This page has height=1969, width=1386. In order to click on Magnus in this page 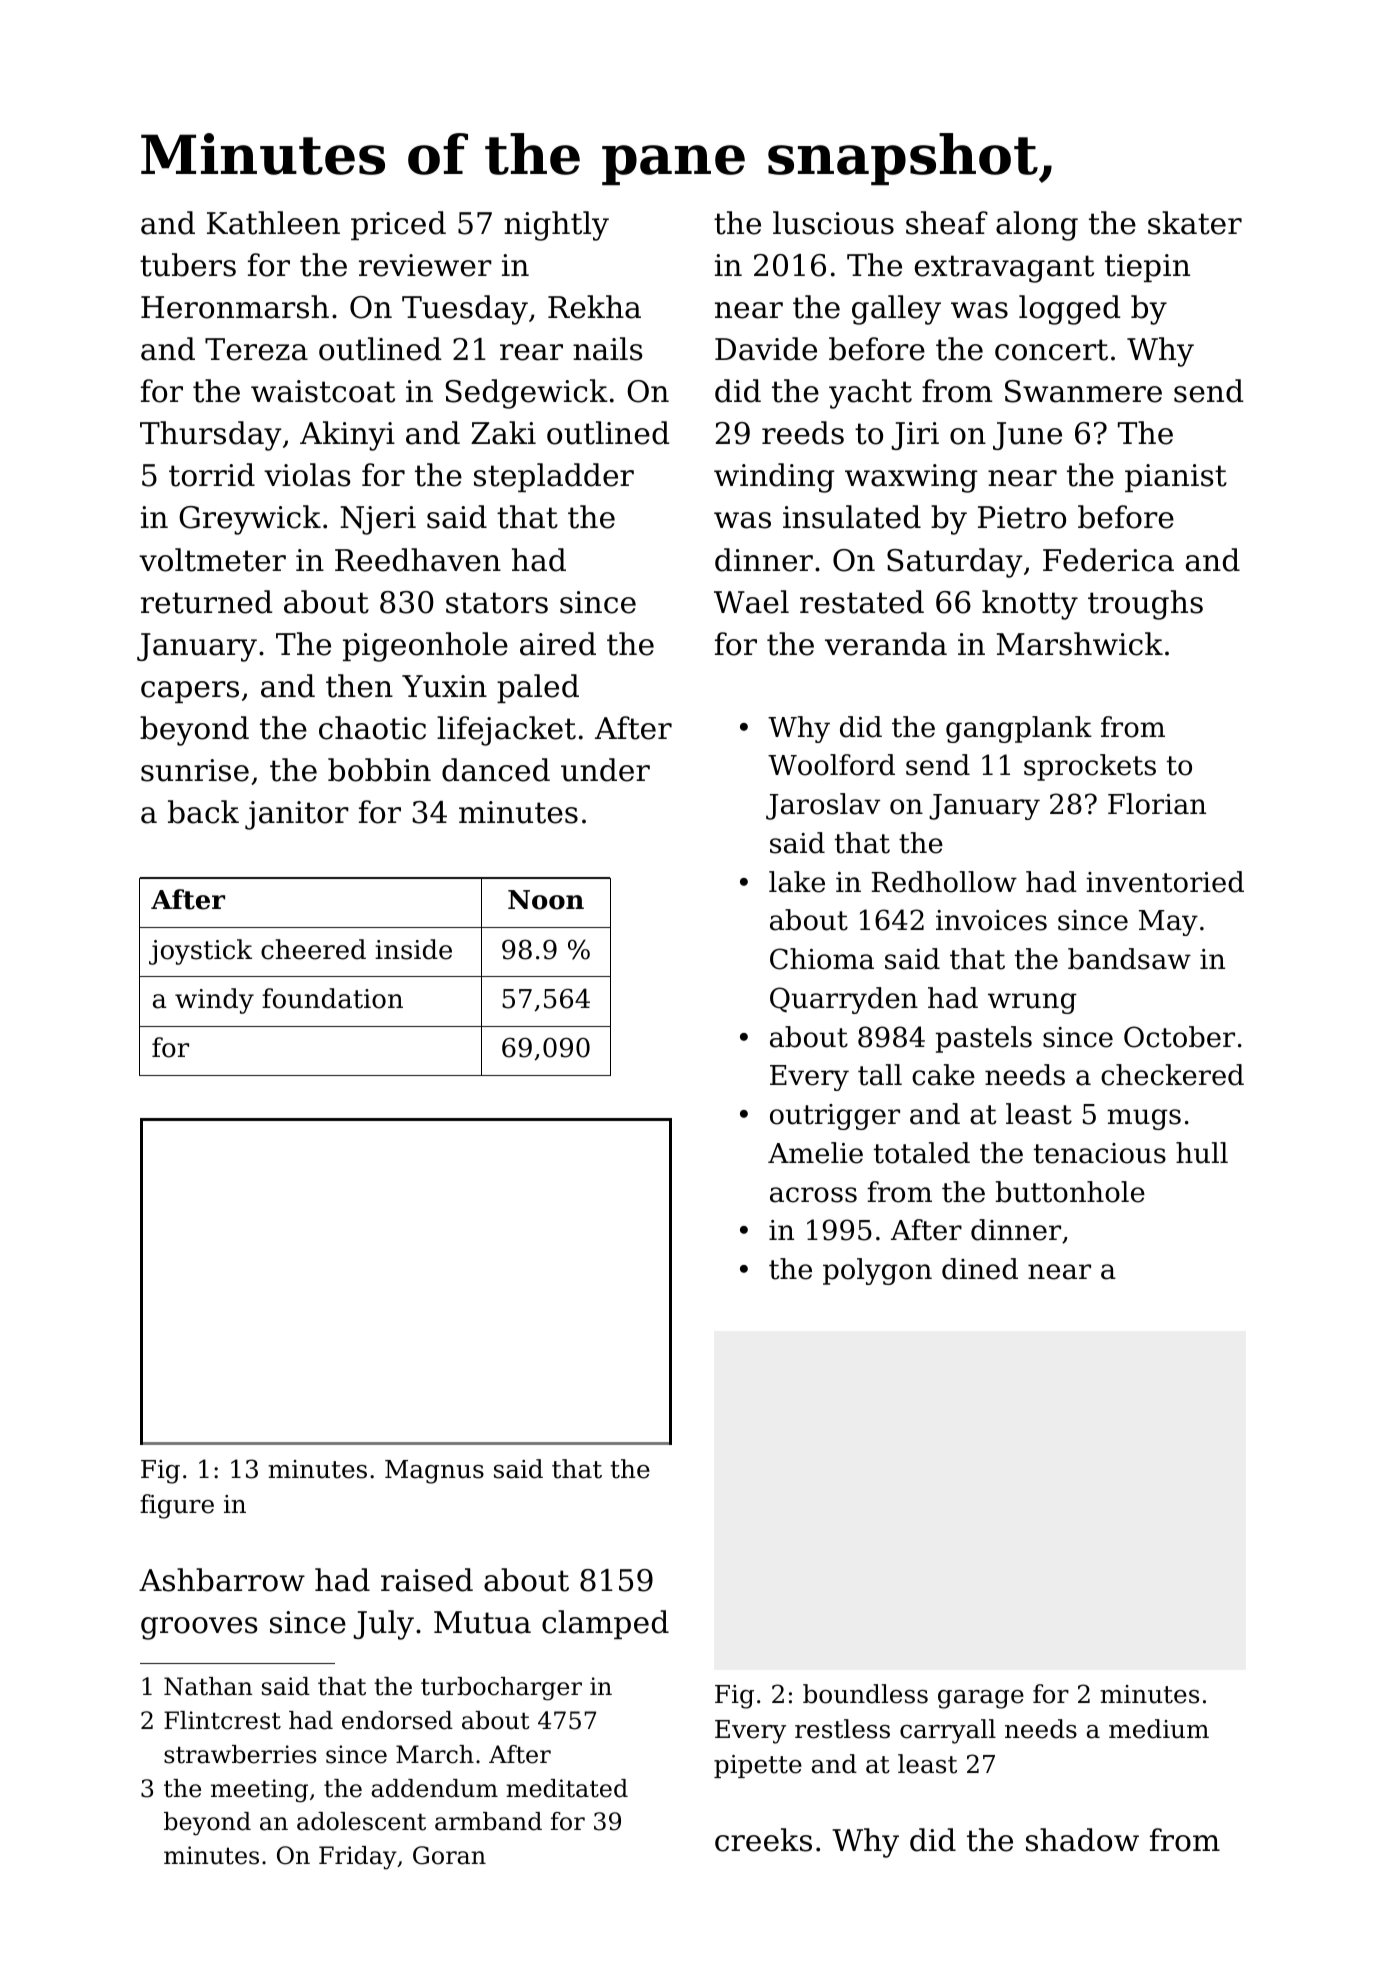, I will do `click(434, 1472)`.
